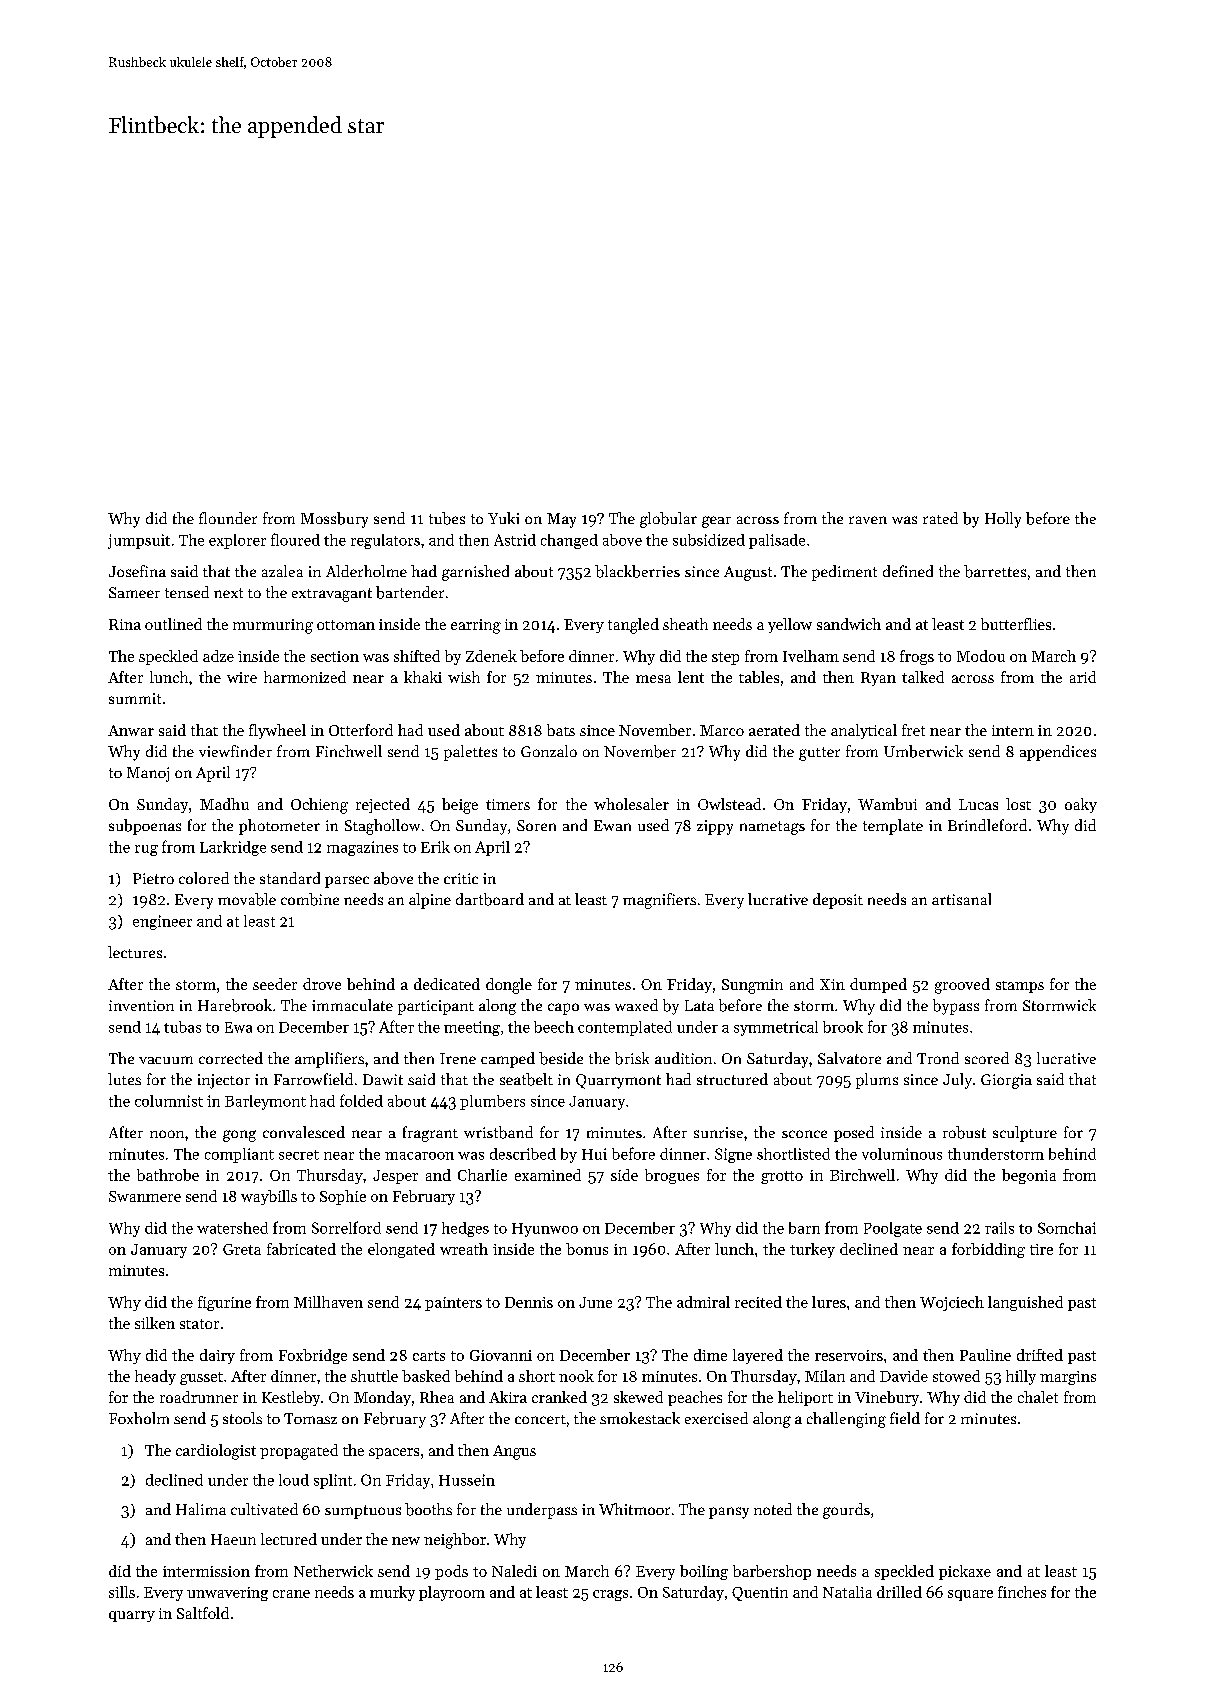  I want to click on plums, so click(877, 1081).
